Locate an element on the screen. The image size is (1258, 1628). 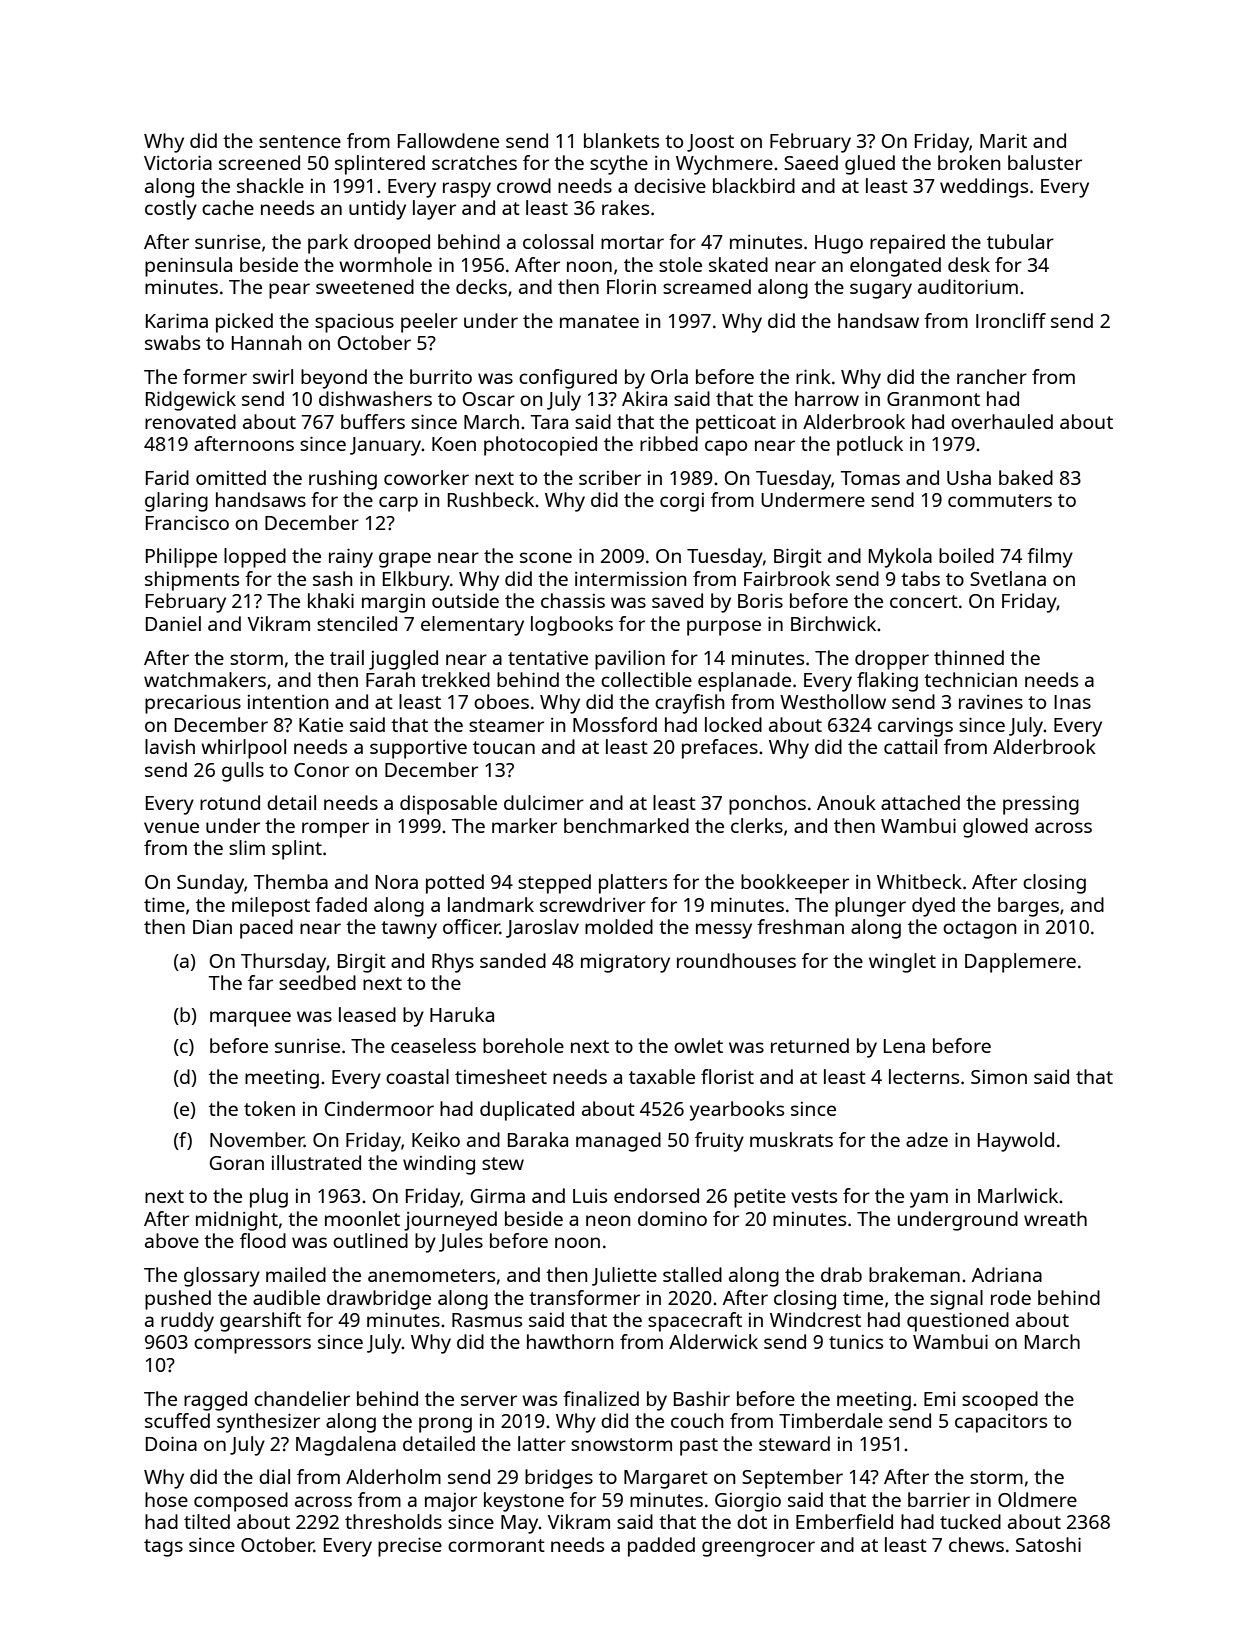
chews is located at coordinates (976, 1544).
